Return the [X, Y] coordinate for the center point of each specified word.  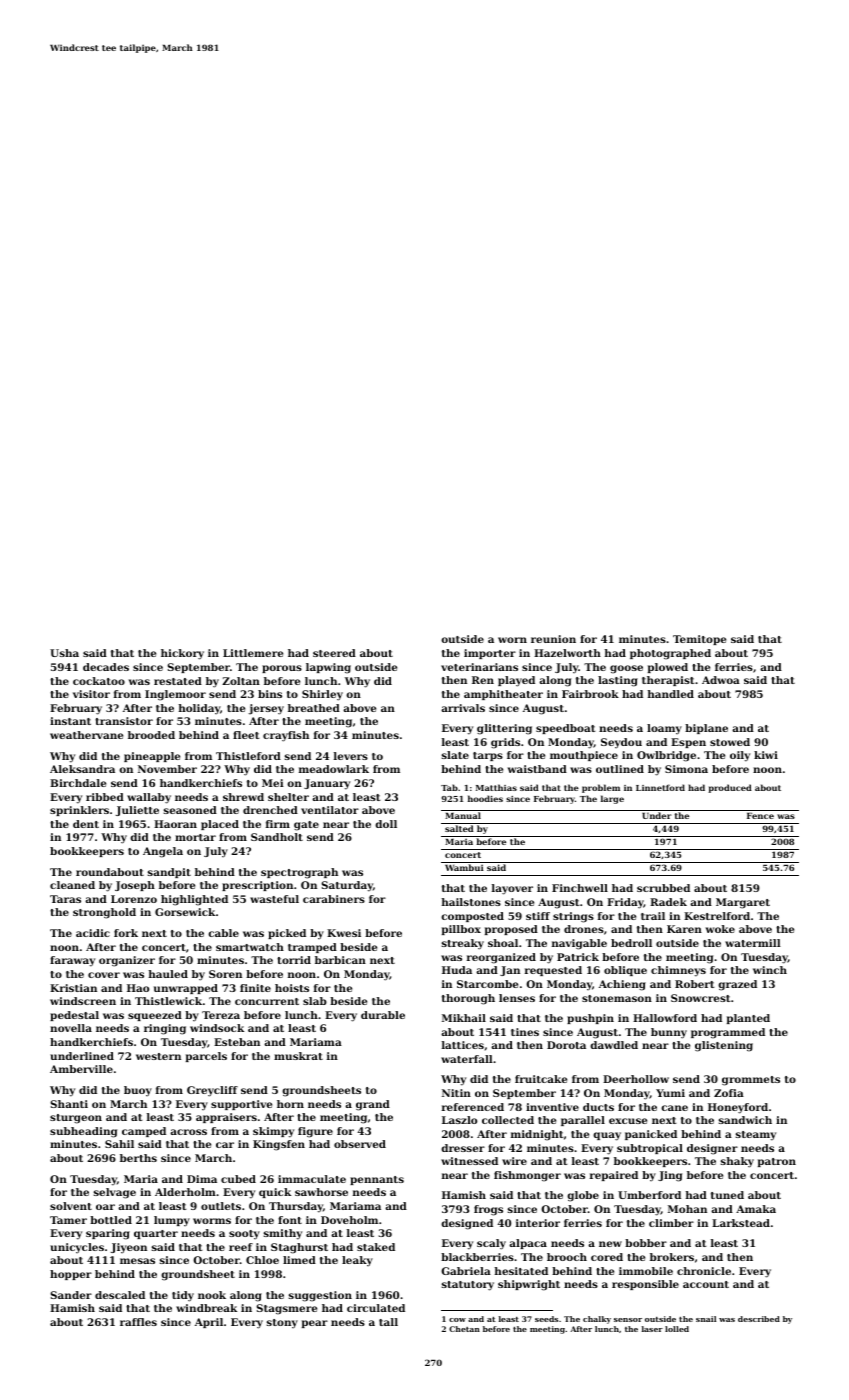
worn [512, 640]
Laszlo [459, 1120]
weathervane [86, 735]
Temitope [699, 640]
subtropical [650, 1149]
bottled [111, 1220]
